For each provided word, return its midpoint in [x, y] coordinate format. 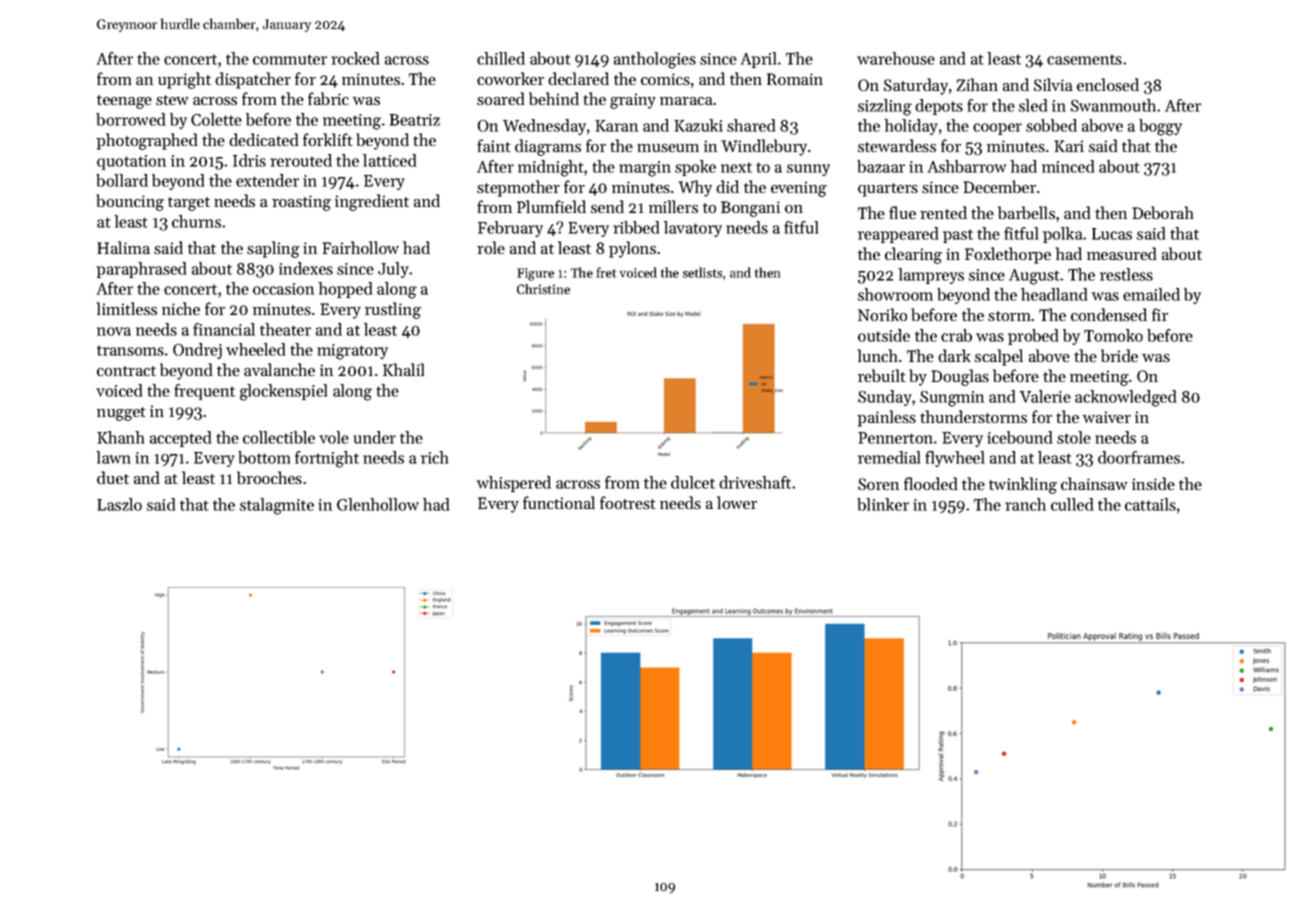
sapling [273, 249]
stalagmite [277, 506]
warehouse [896, 58]
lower [737, 502]
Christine [543, 289]
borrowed [130, 119]
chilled [501, 58]
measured [1121, 253]
